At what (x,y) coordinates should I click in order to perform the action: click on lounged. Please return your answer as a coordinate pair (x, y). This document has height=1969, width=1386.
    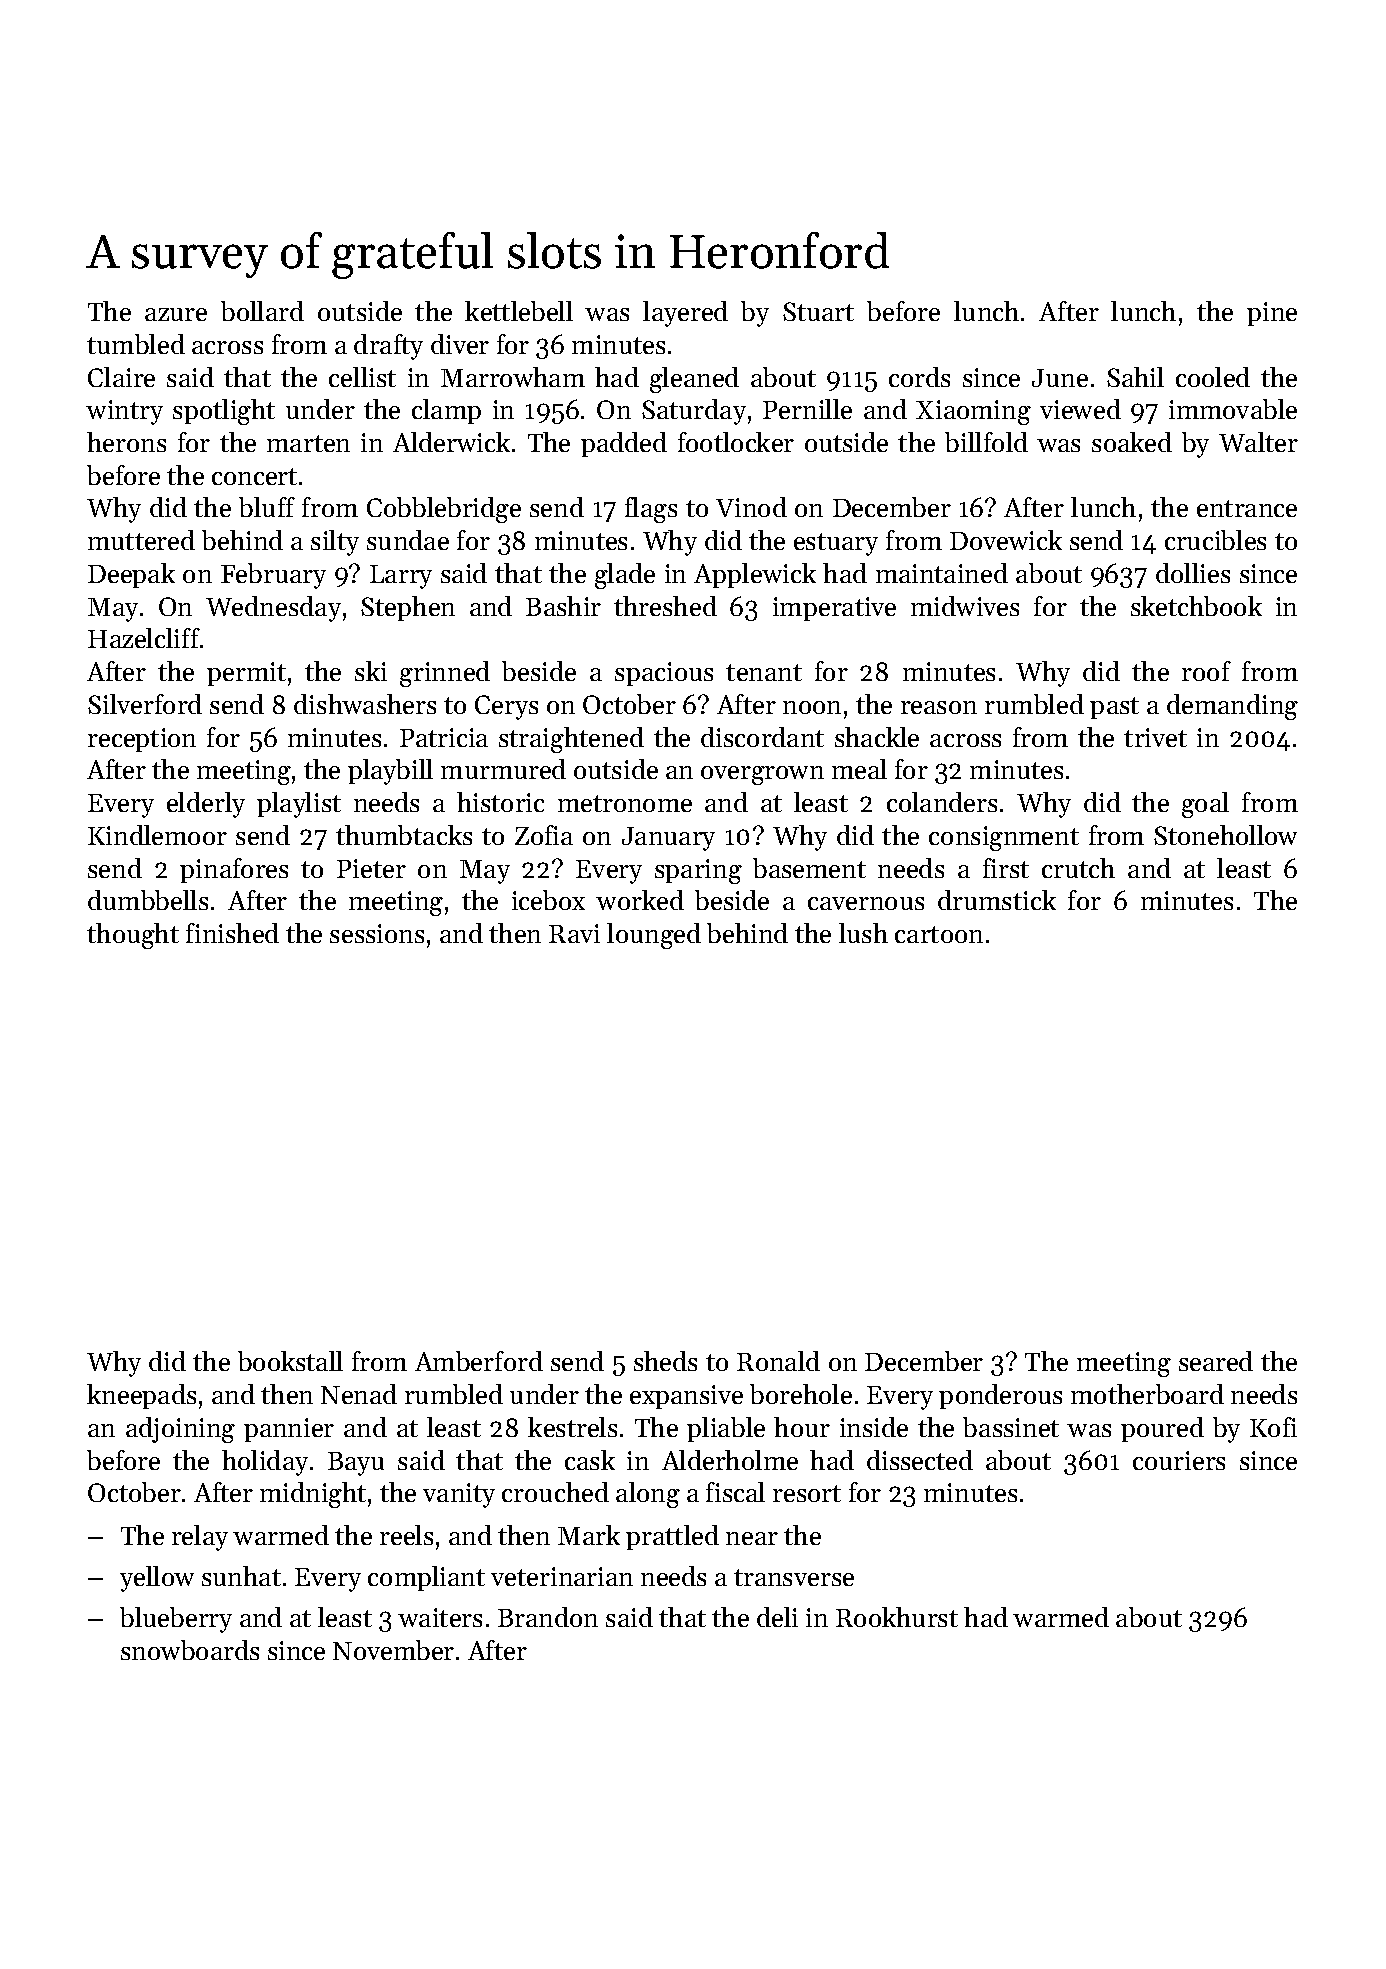
    Looking at the image, I should click on (654, 936).
